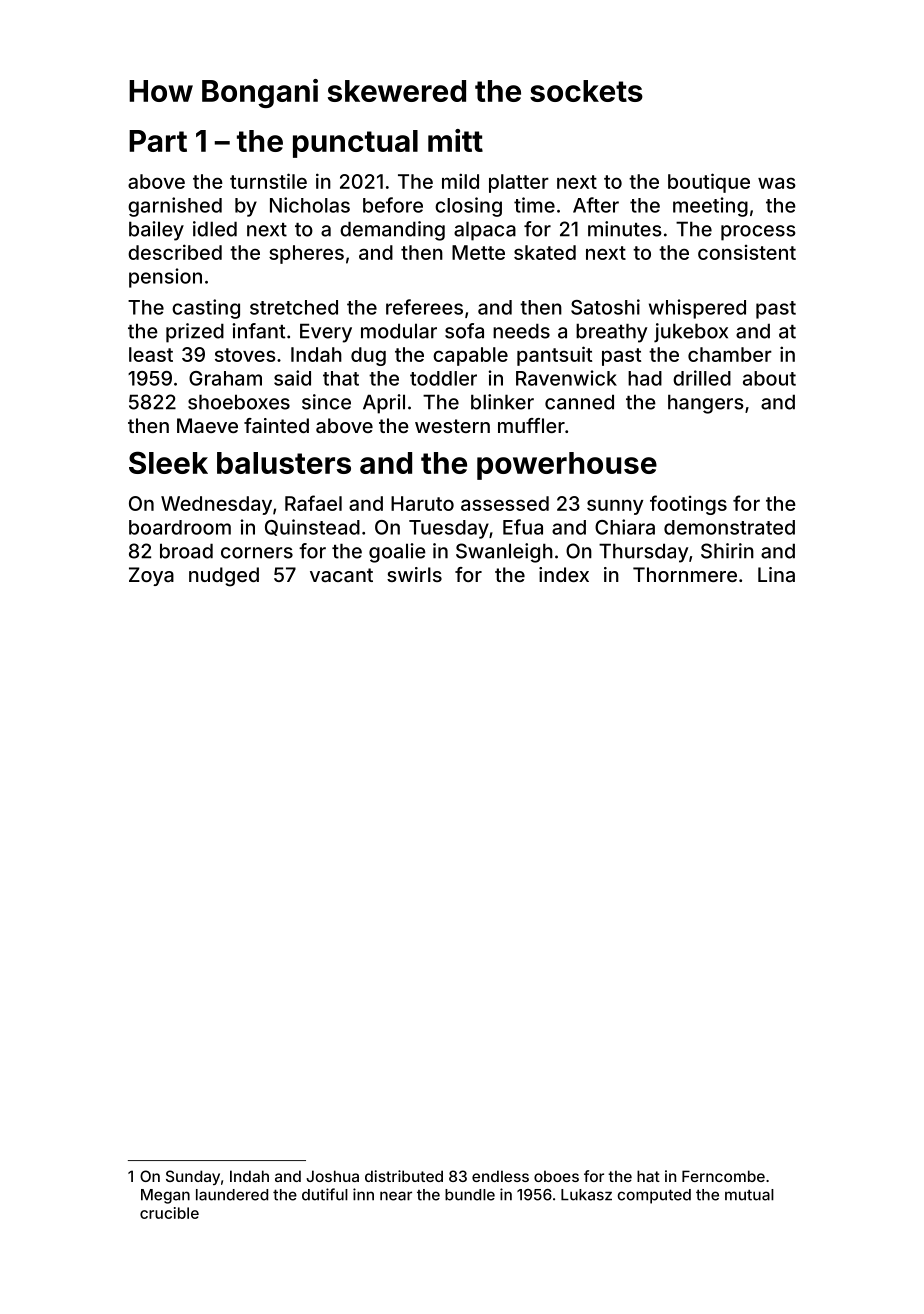  Describe the element at coordinates (460, 181) in the document. I see `mild` at that location.
